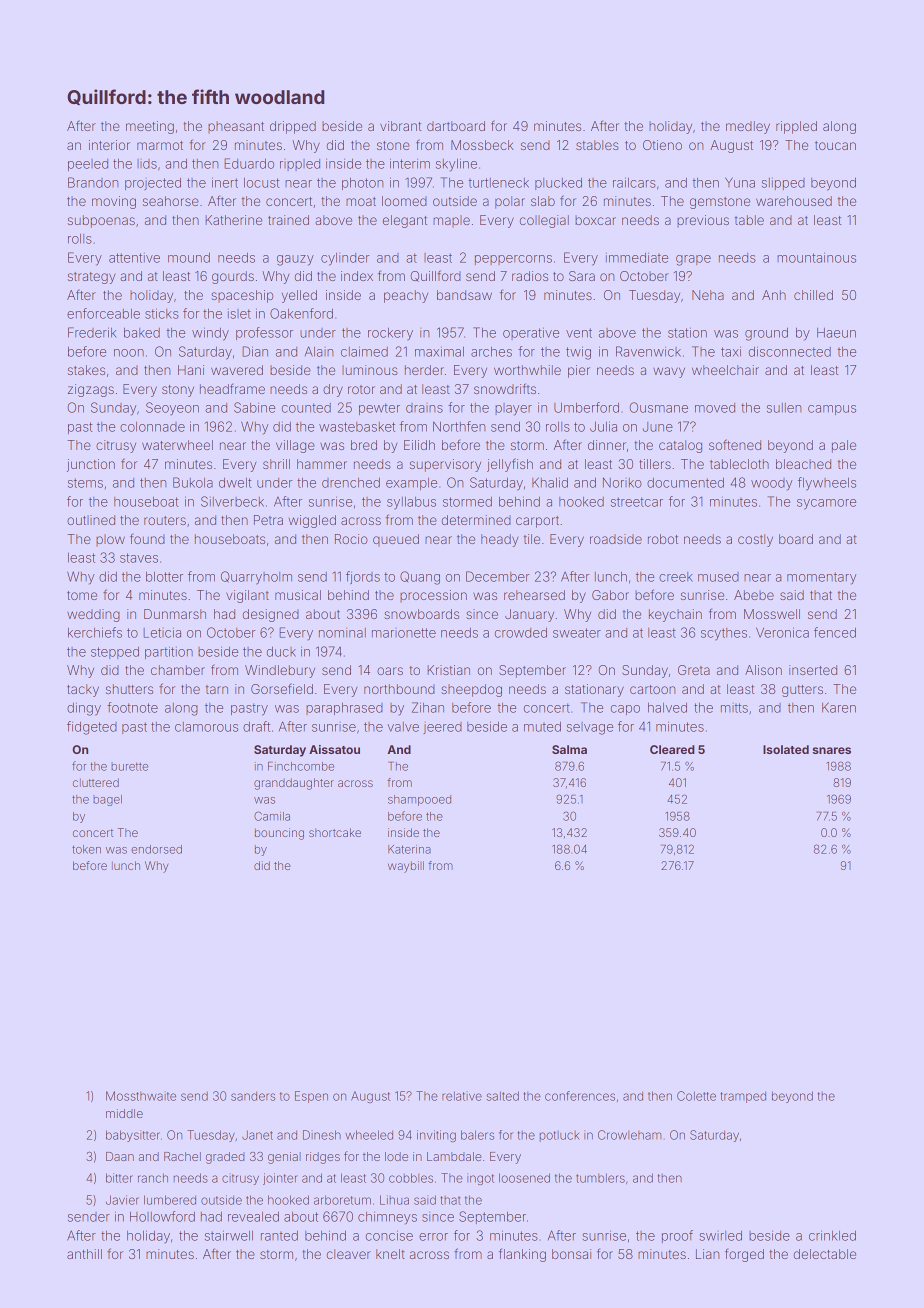 Image resolution: width=924 pixels, height=1308 pixels. I want to click on campus, so click(832, 410).
